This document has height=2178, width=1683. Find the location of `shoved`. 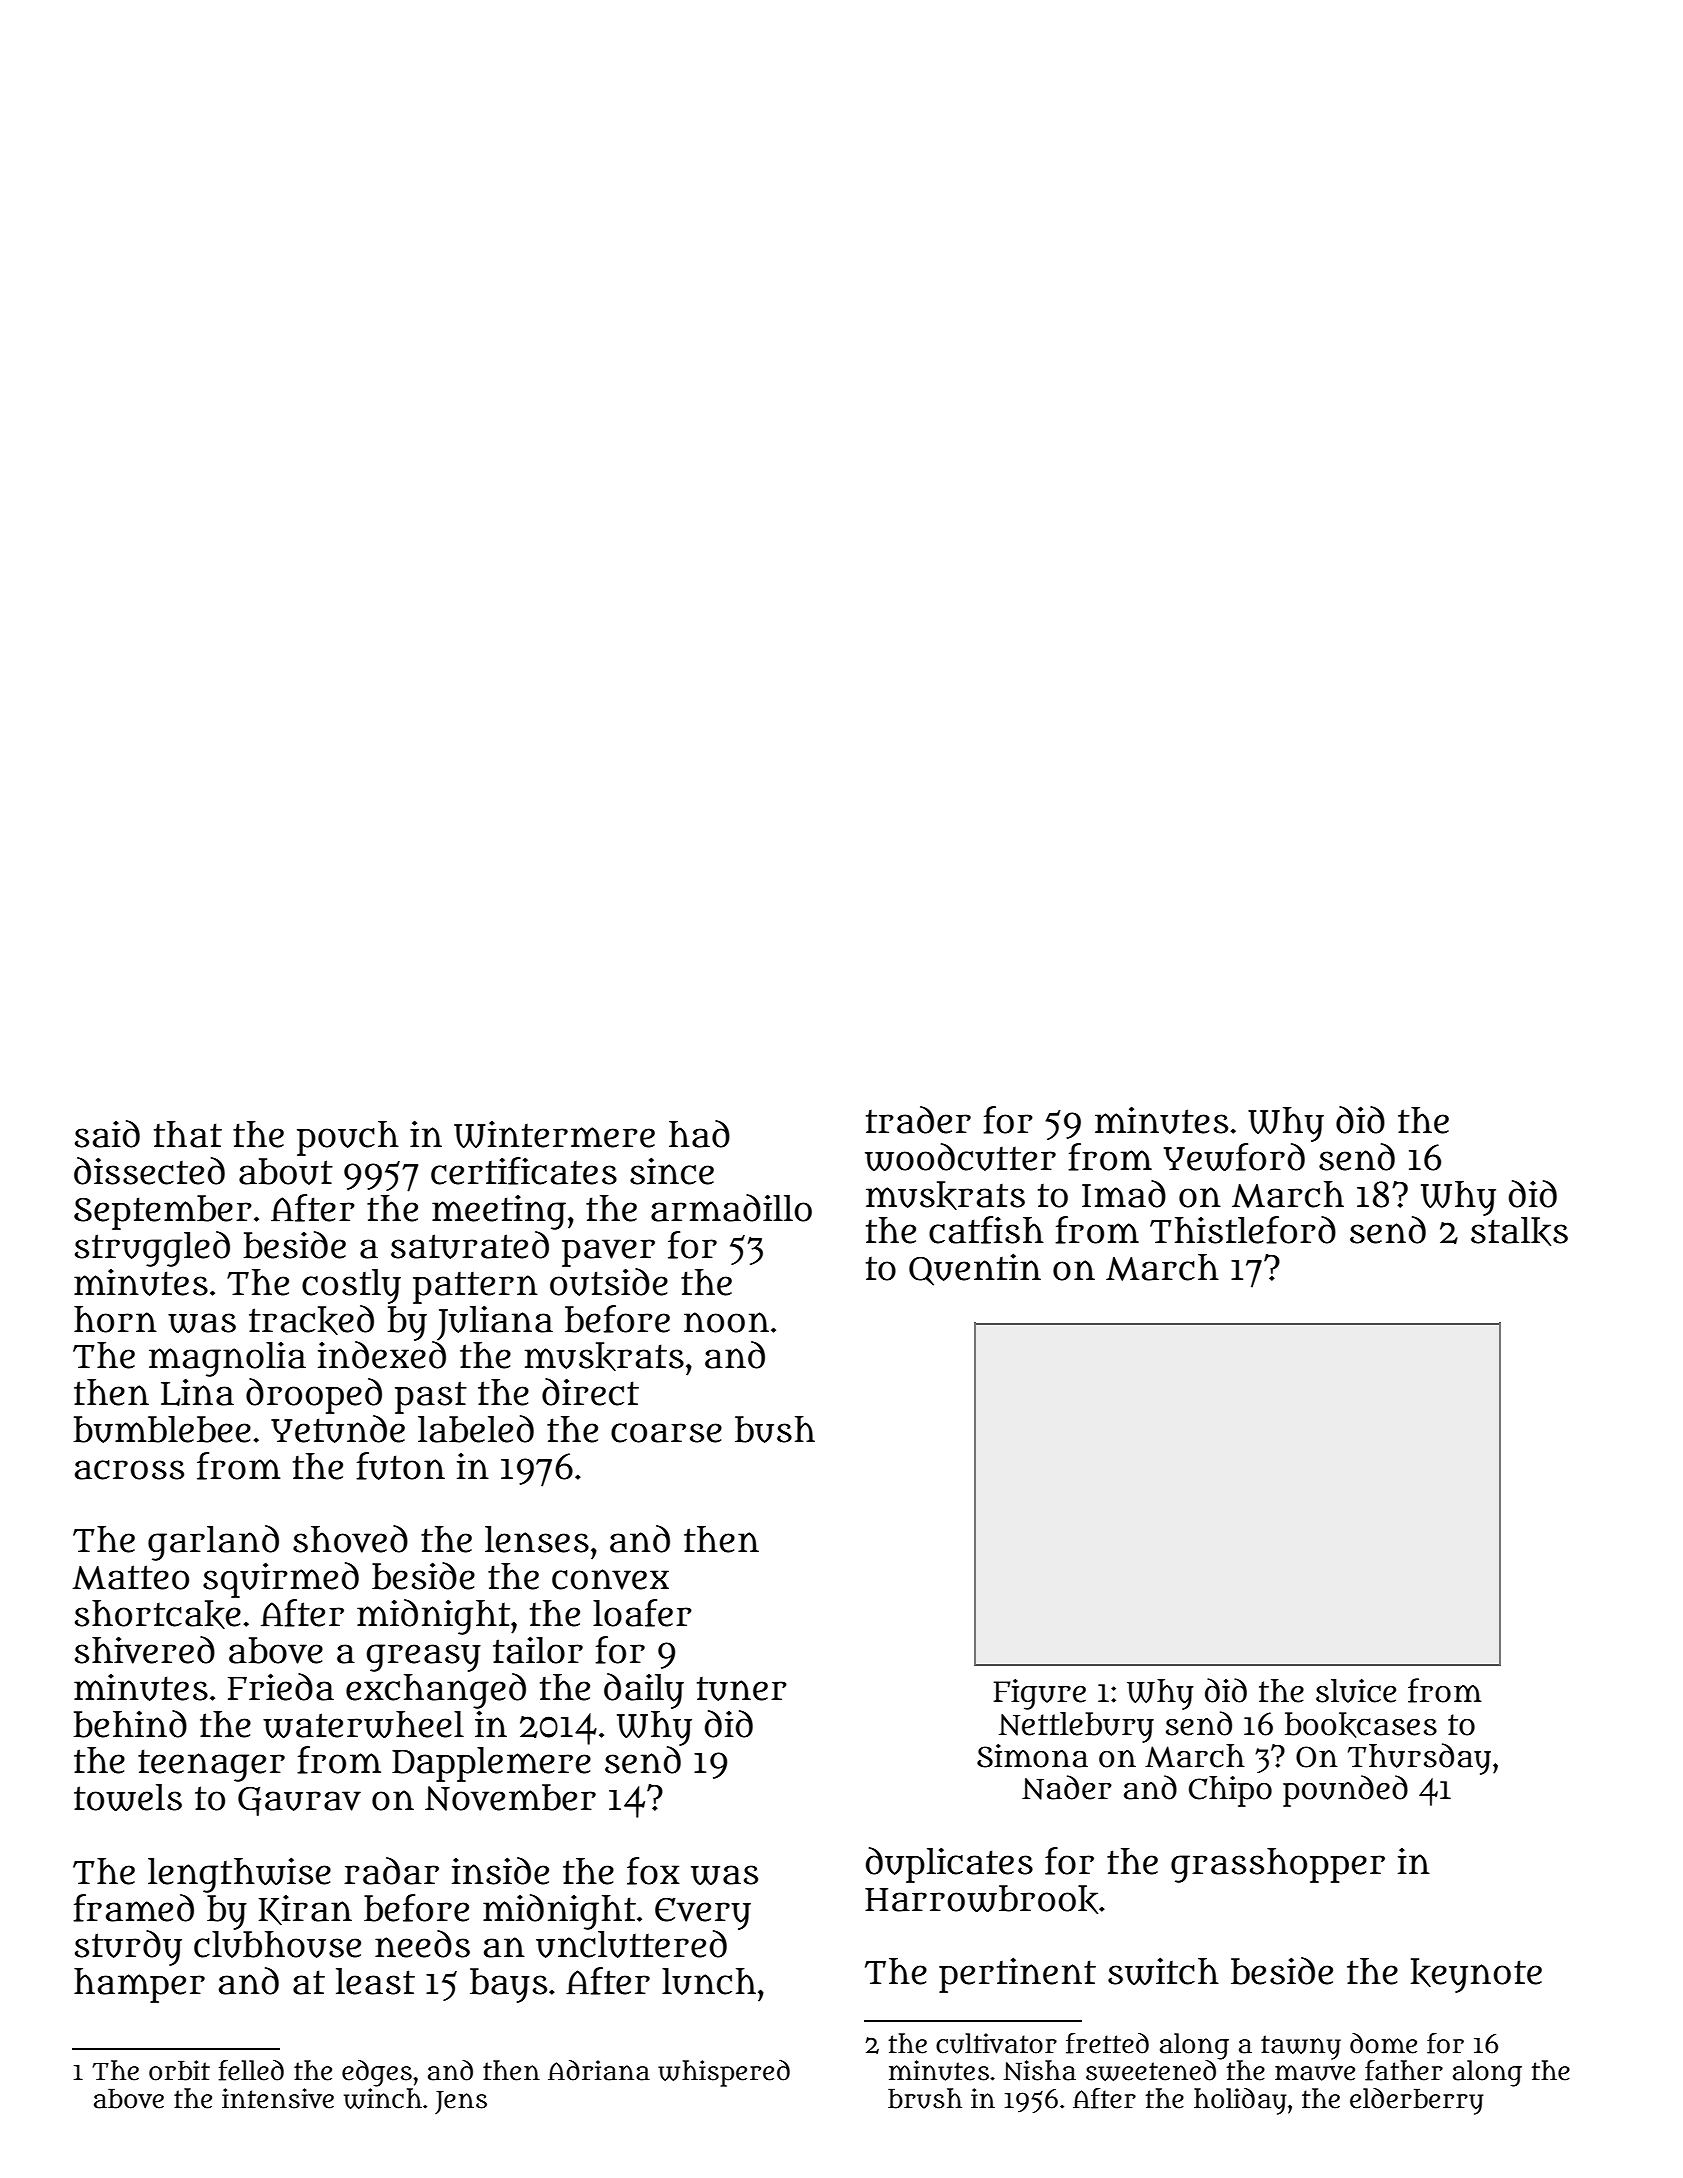

shoved is located at coordinates (350, 1539).
